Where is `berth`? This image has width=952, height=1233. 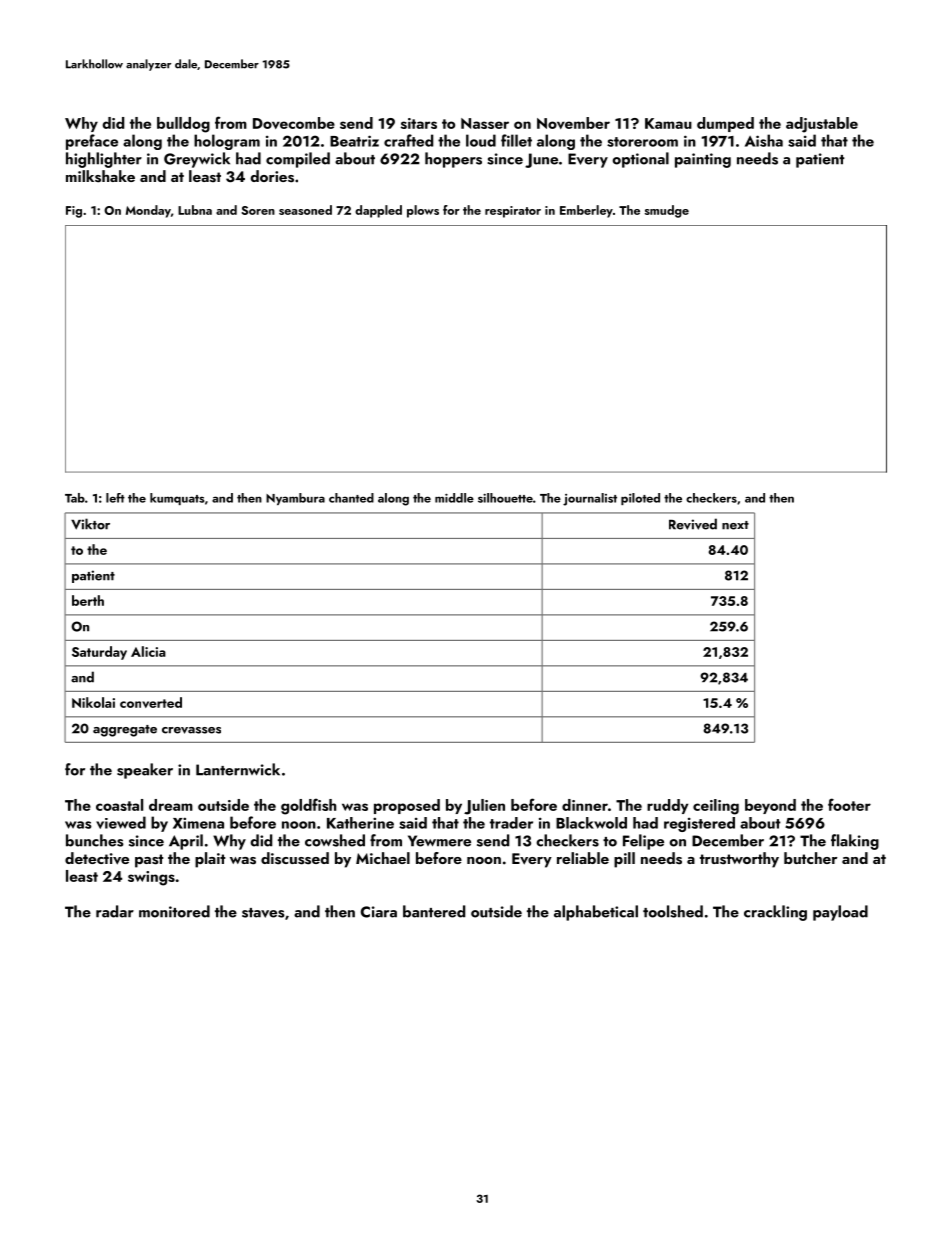
berth is located at coordinates (88, 600).
